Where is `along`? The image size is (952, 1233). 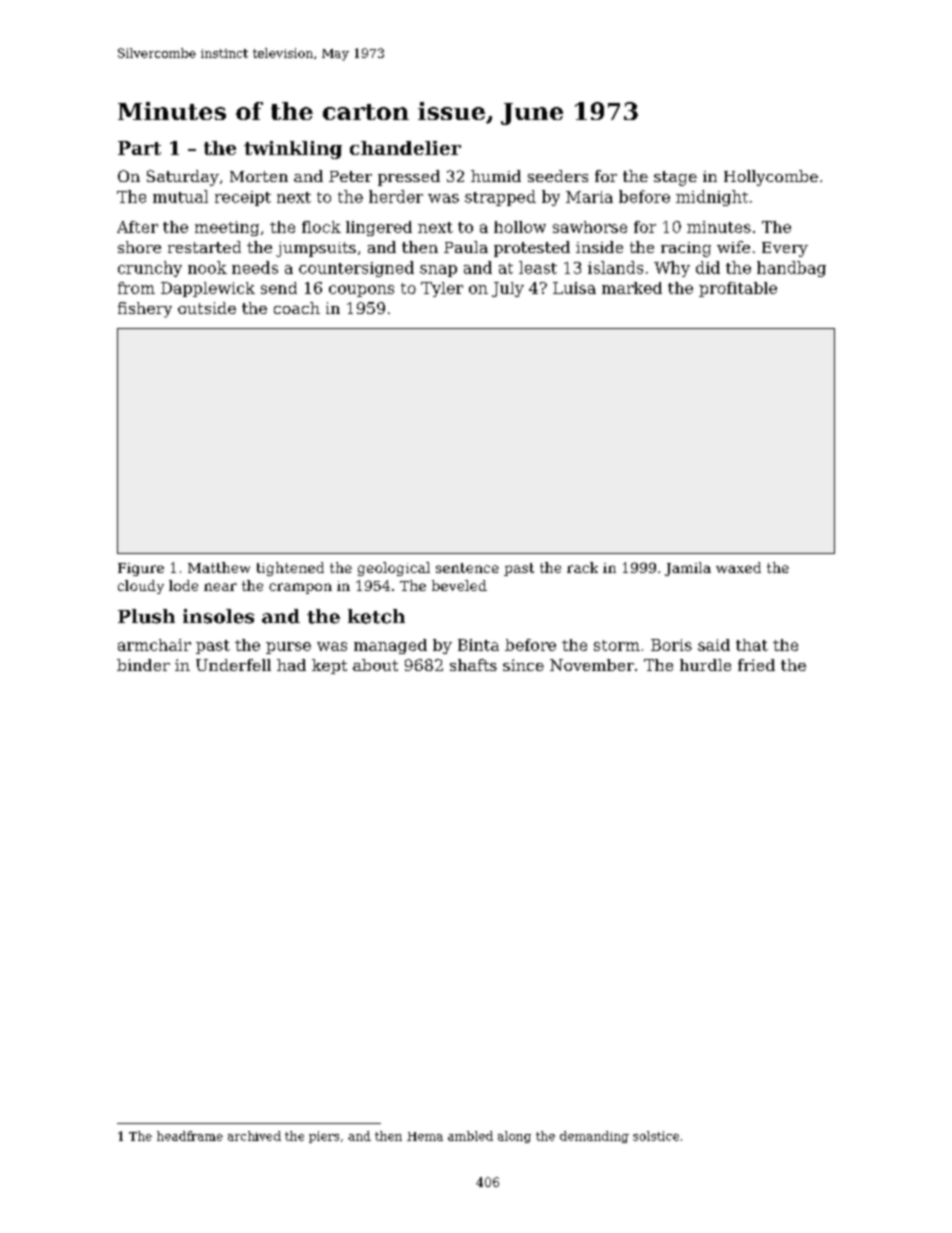 along is located at coordinates (514, 1137).
